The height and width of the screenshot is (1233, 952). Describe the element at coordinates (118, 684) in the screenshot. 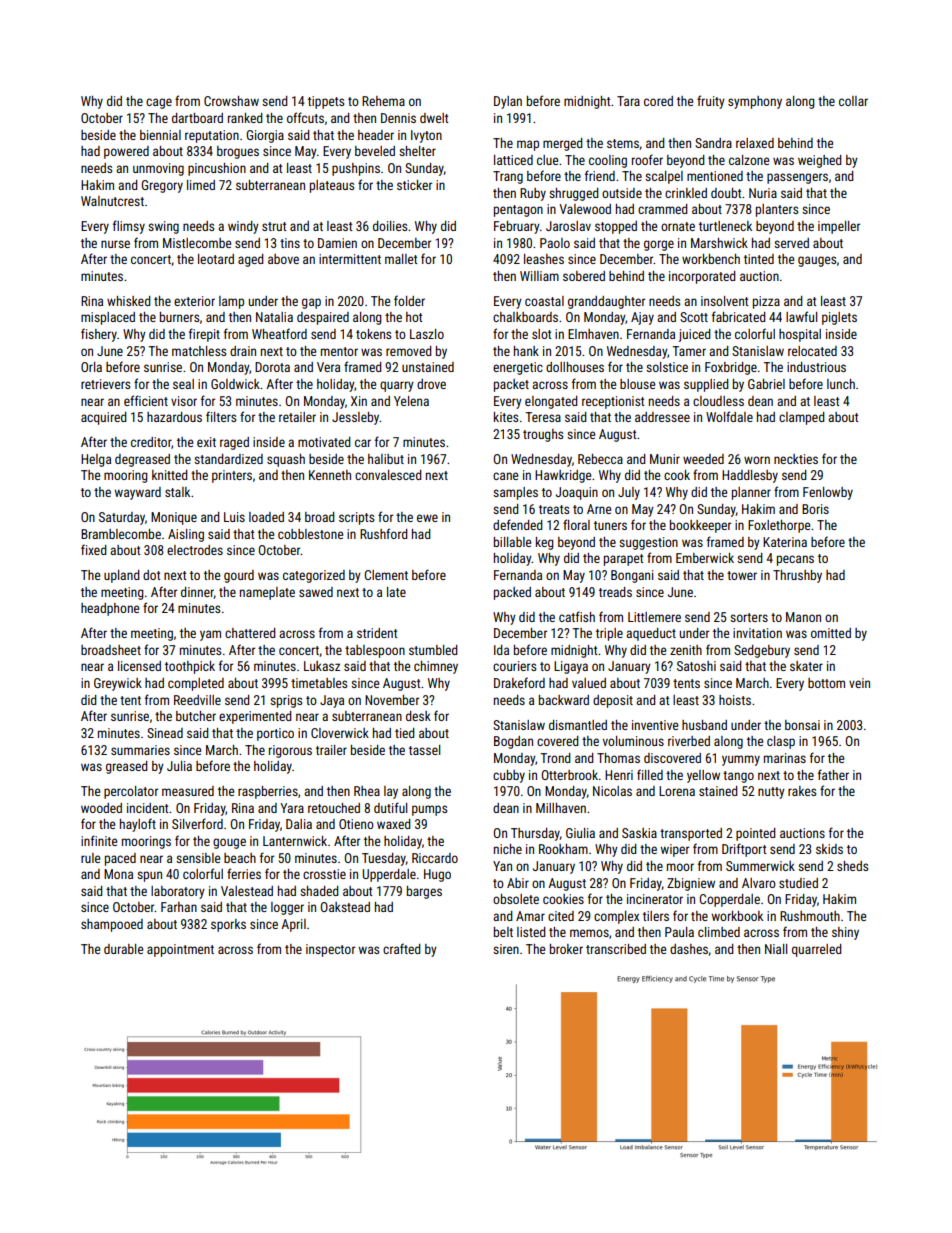

I see `Greywick` at that location.
